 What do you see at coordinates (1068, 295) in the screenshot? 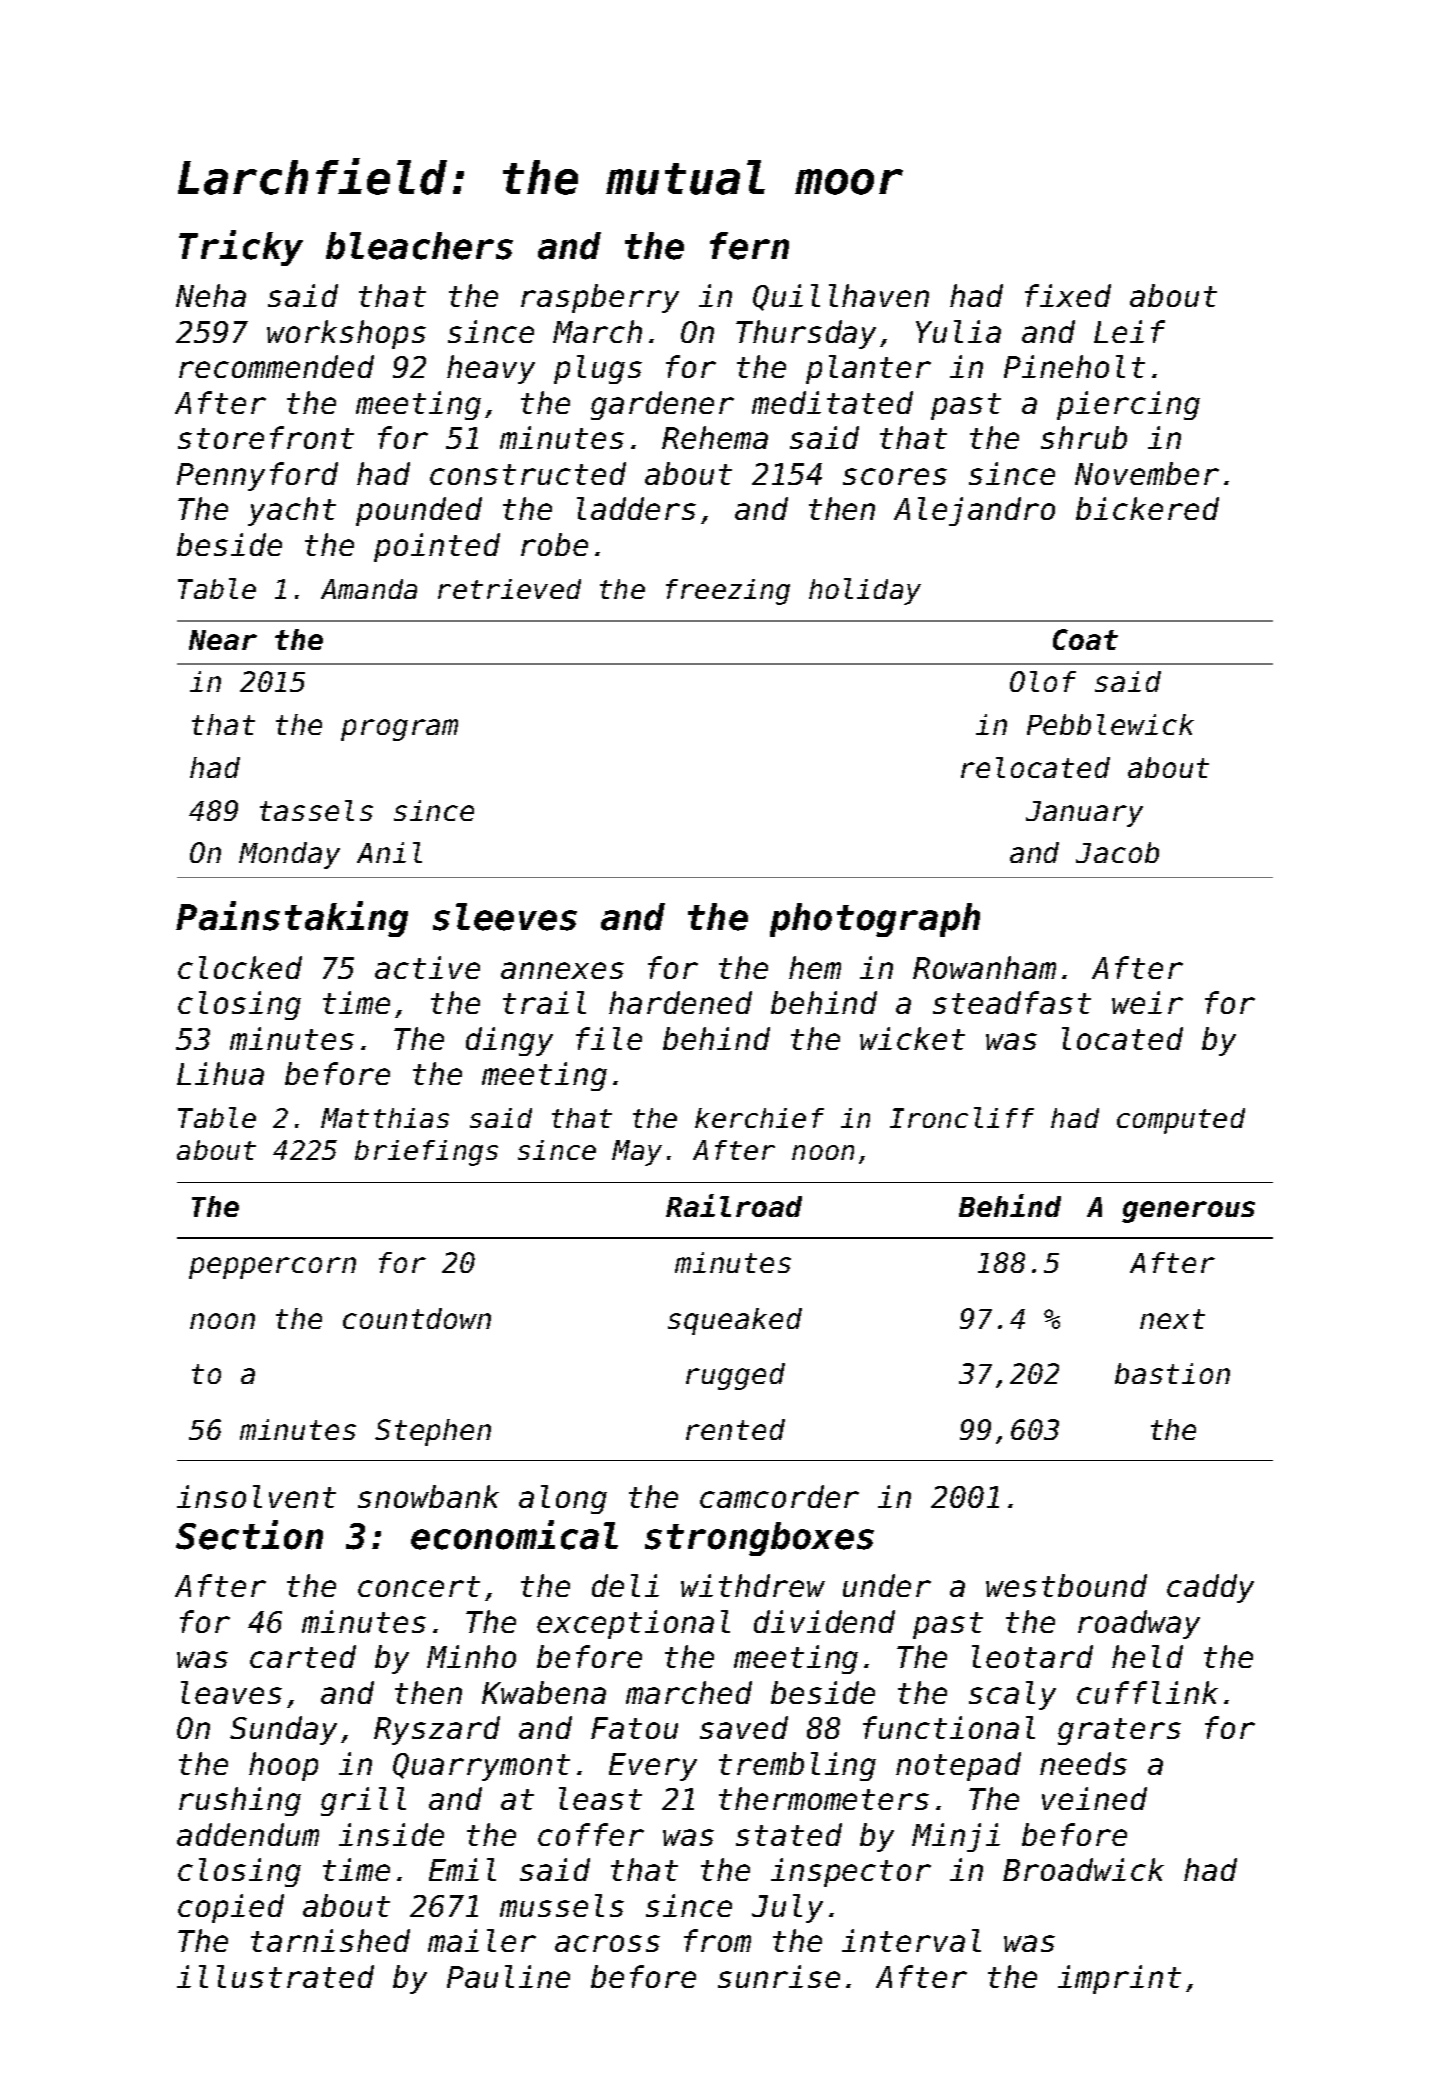
I see `fixed` at bounding box center [1068, 295].
